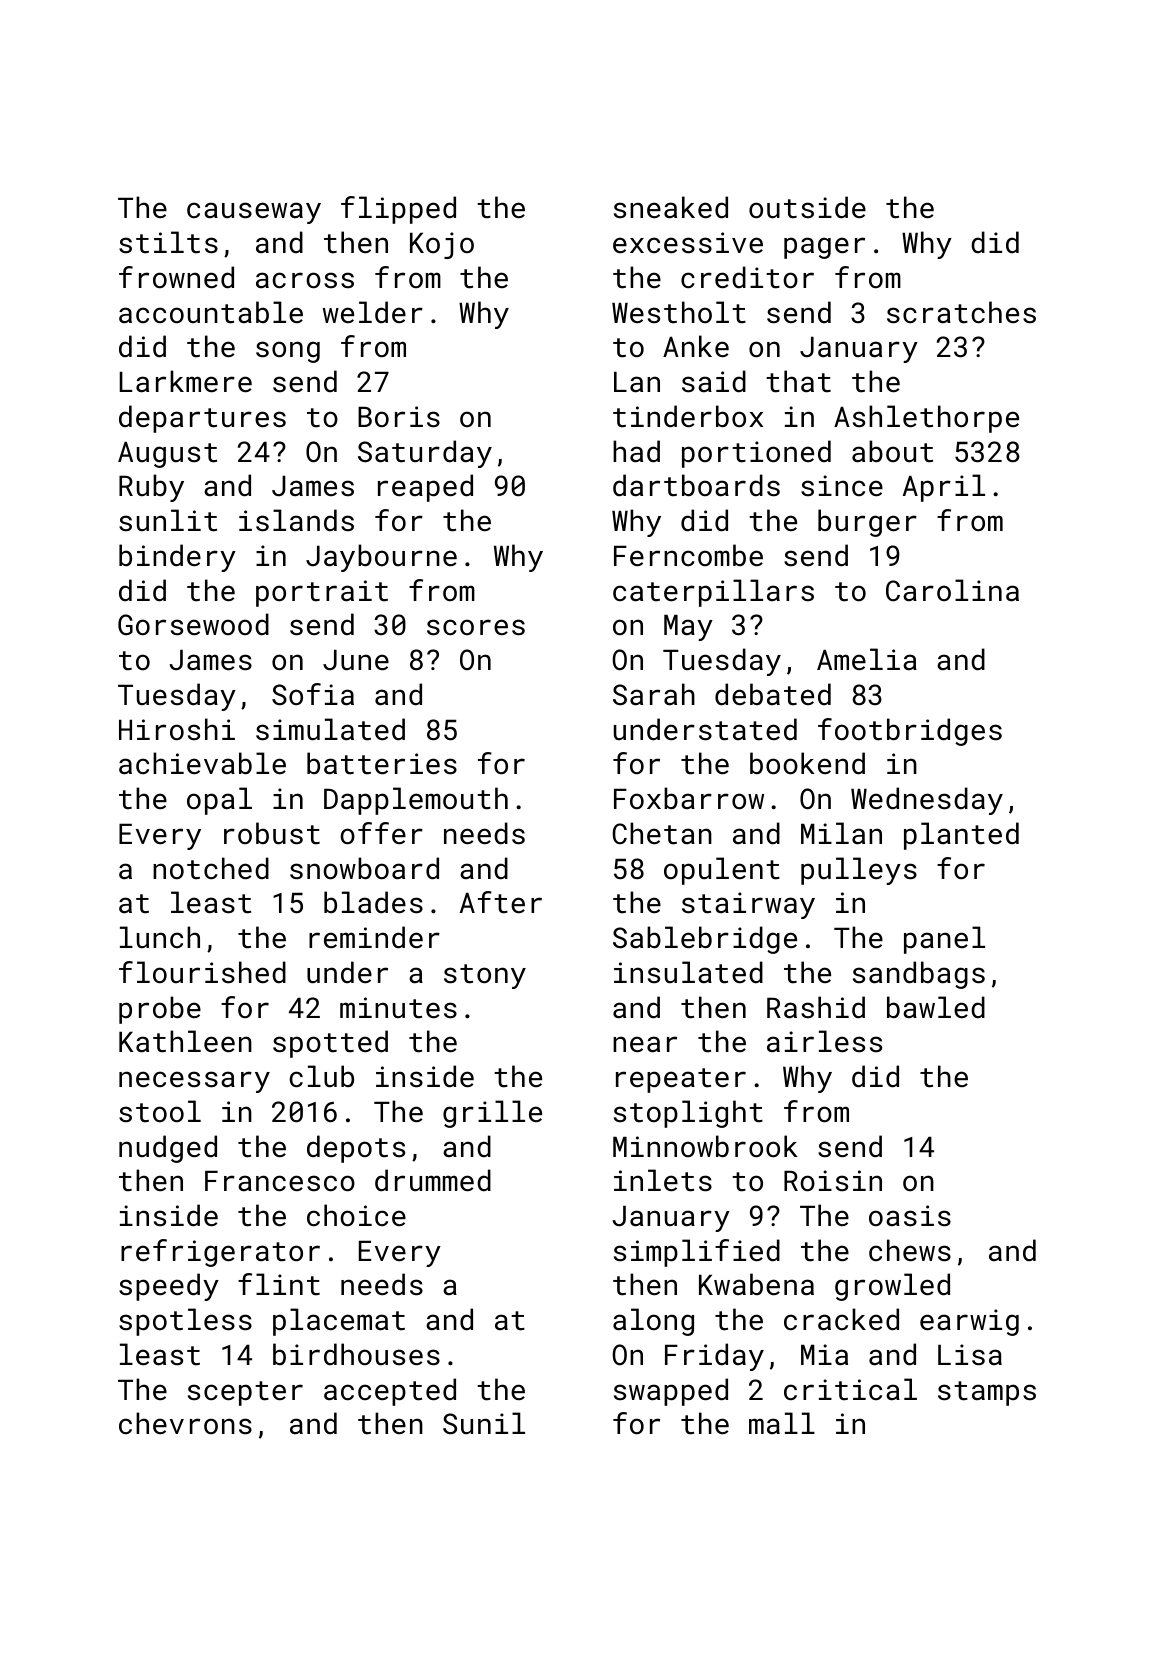  Describe the element at coordinates (961, 312) in the image. I see `scratches` at that location.
